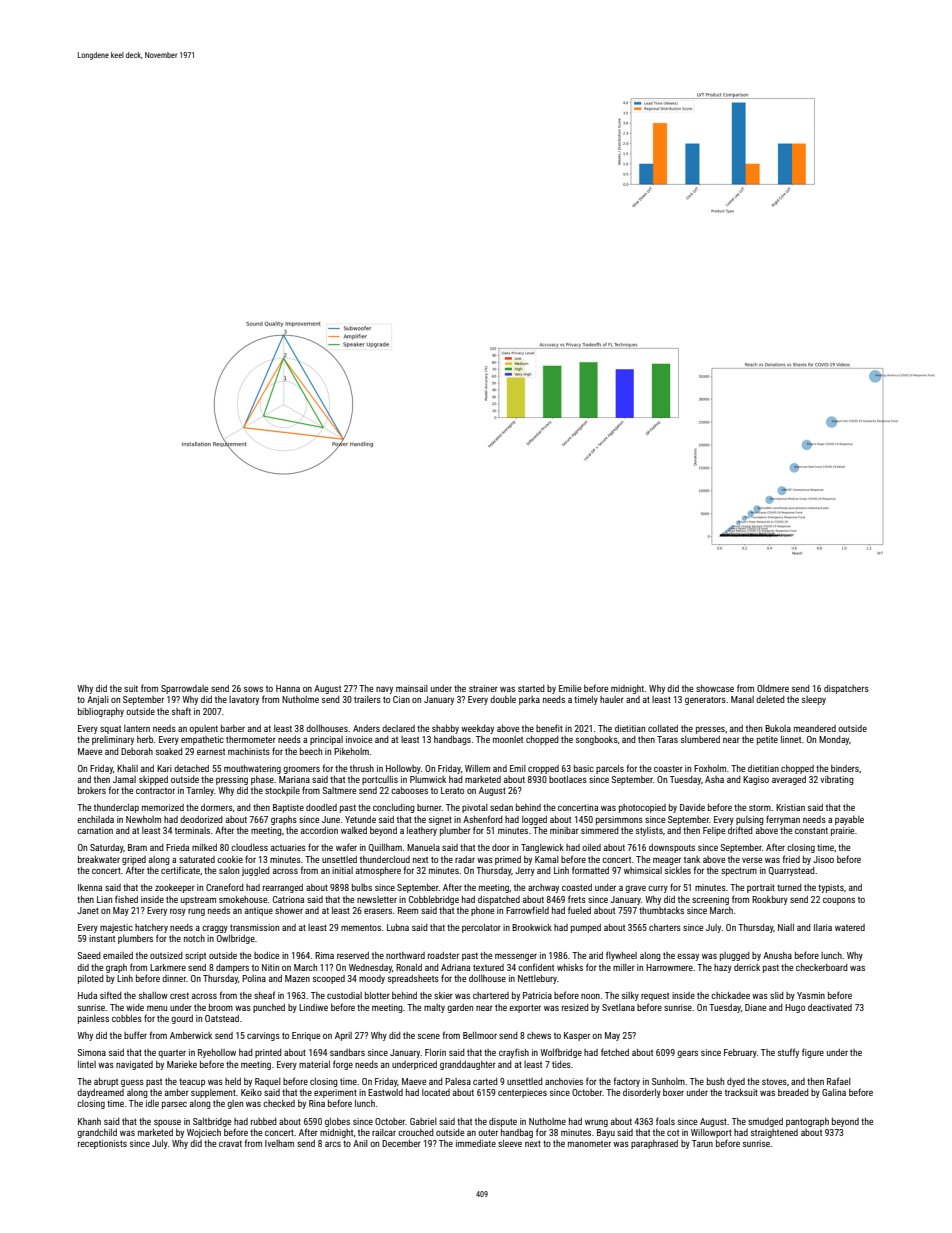  What do you see at coordinates (361, 927) in the document?
I see `mementos` at bounding box center [361, 927].
